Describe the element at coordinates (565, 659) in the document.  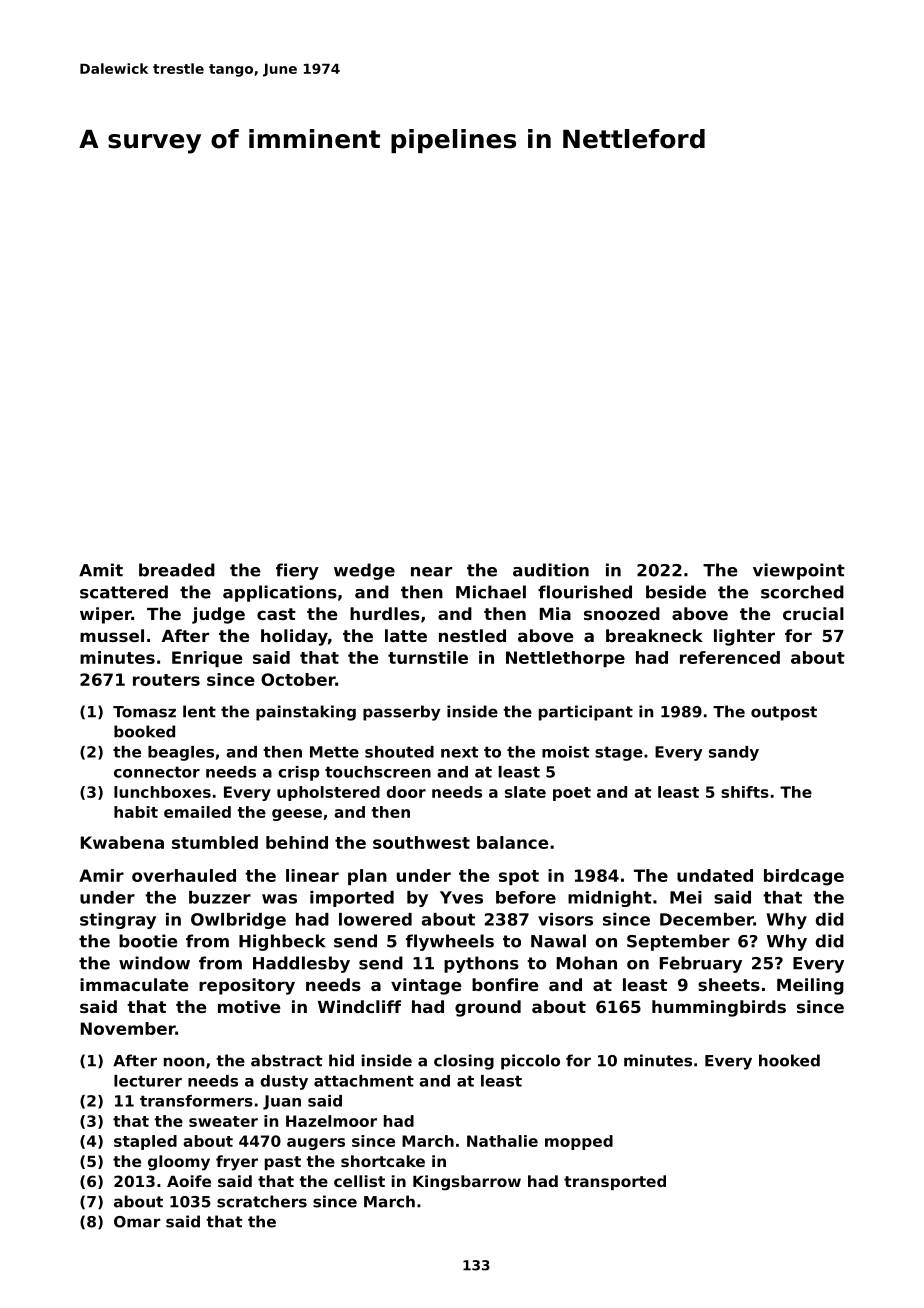
I see `Nettlethorpe` at that location.
